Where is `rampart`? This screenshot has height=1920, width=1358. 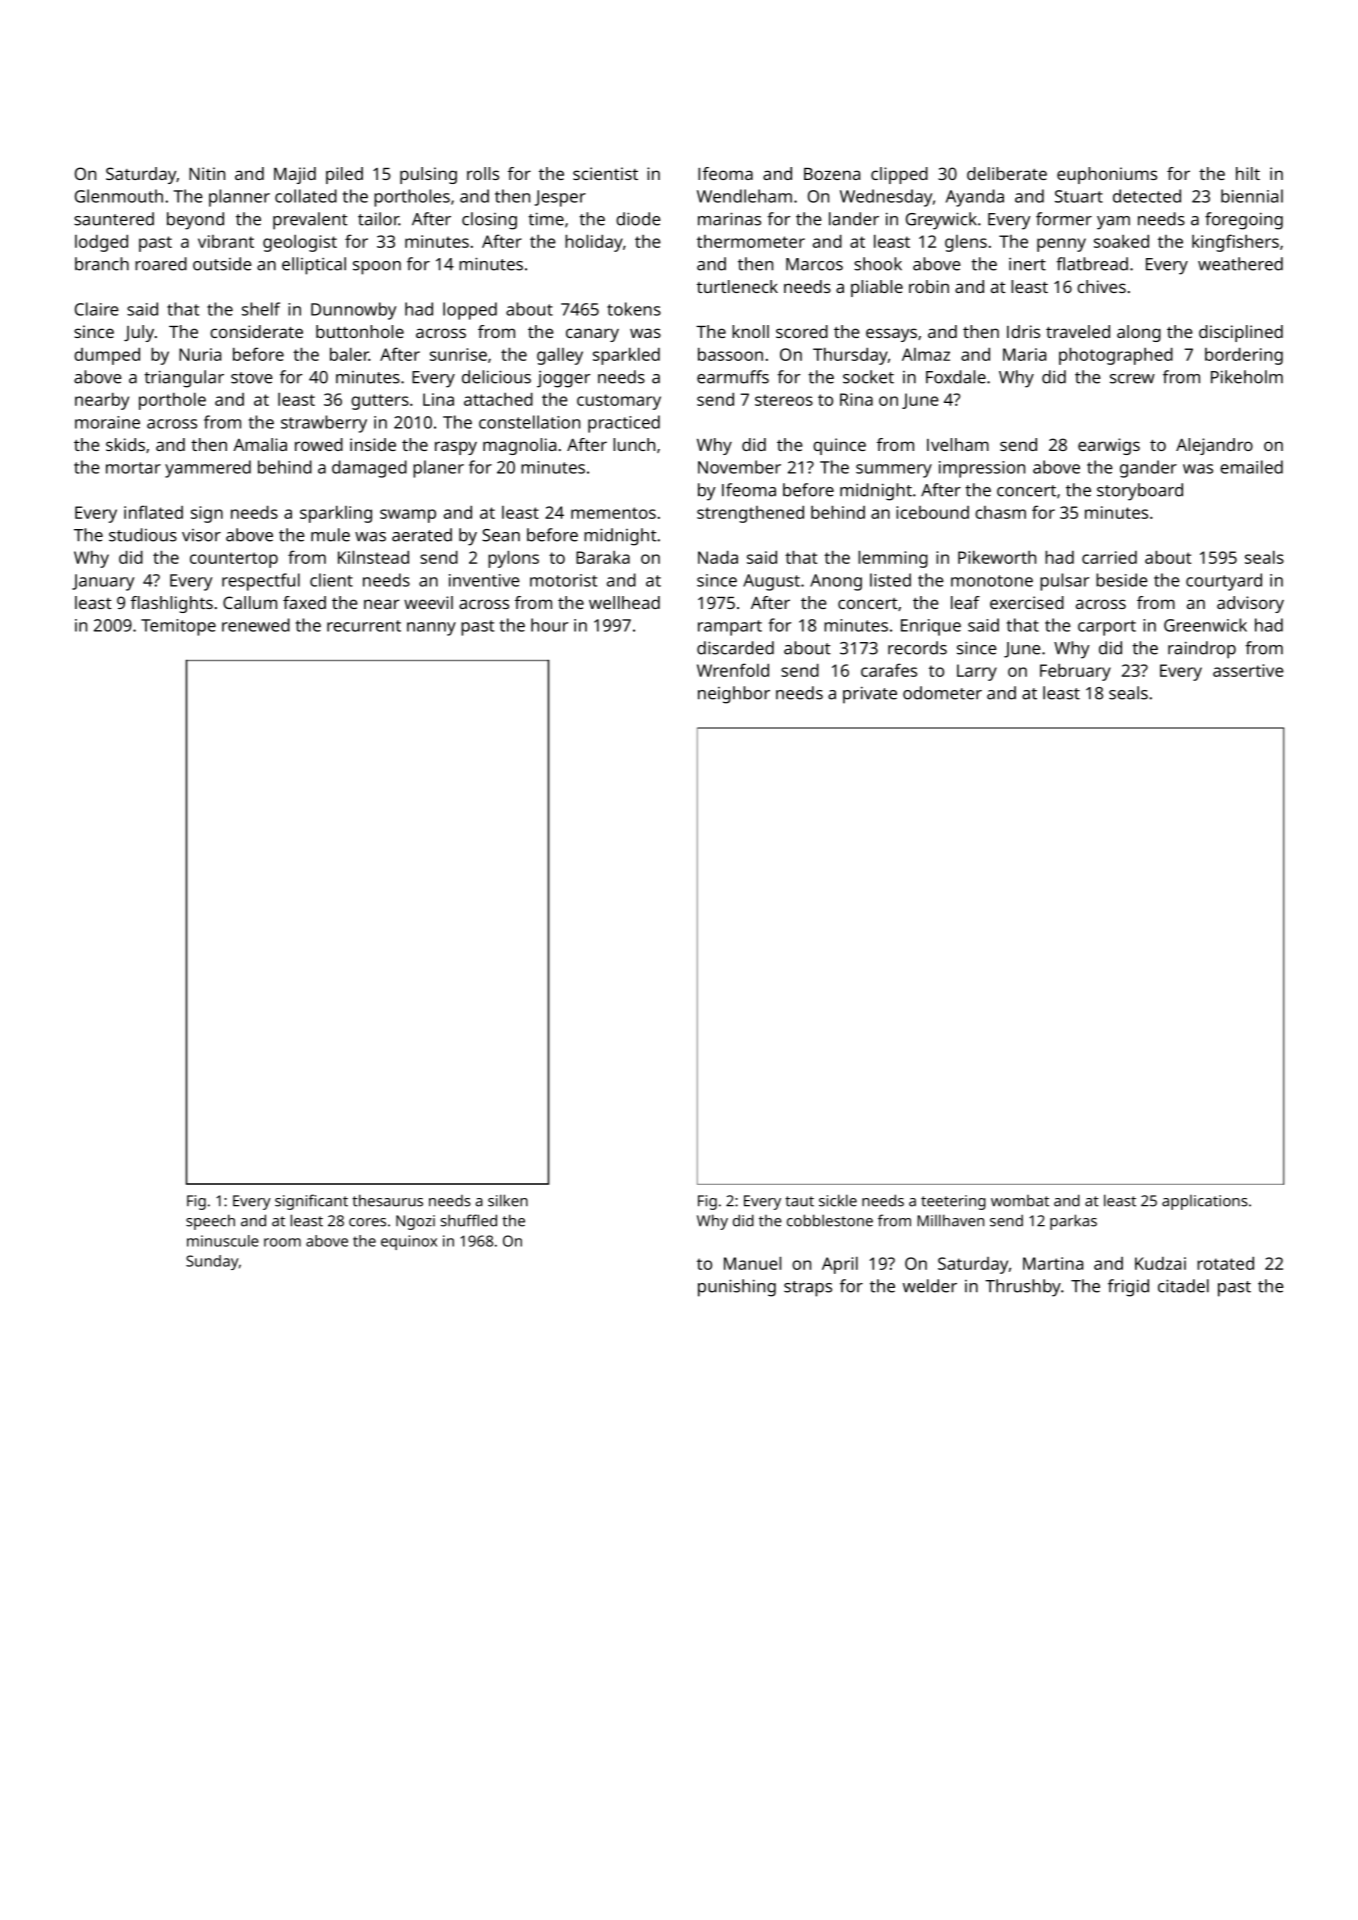 rampart is located at coordinates (730, 628).
